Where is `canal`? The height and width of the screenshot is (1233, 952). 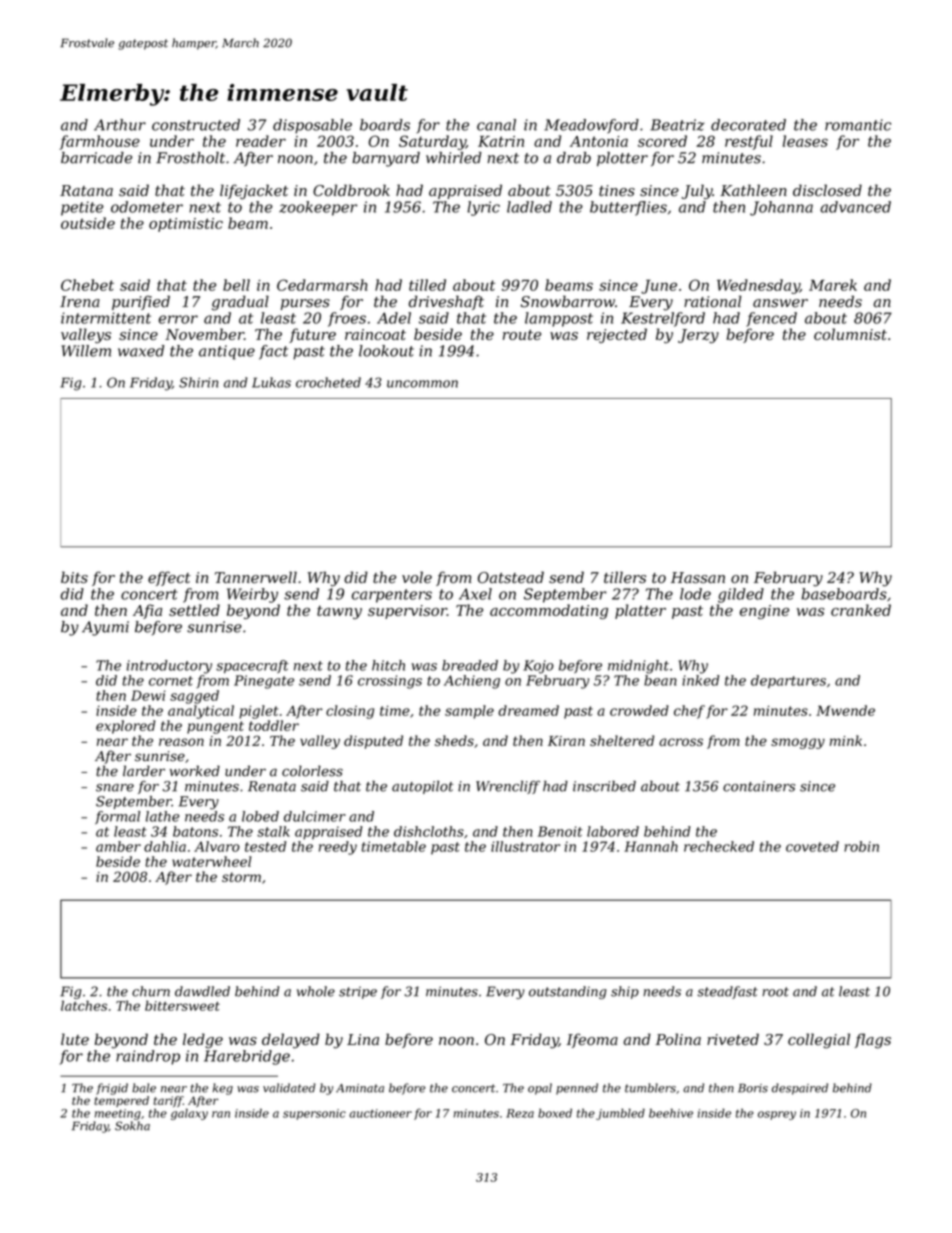 canal is located at coordinates (496, 125).
